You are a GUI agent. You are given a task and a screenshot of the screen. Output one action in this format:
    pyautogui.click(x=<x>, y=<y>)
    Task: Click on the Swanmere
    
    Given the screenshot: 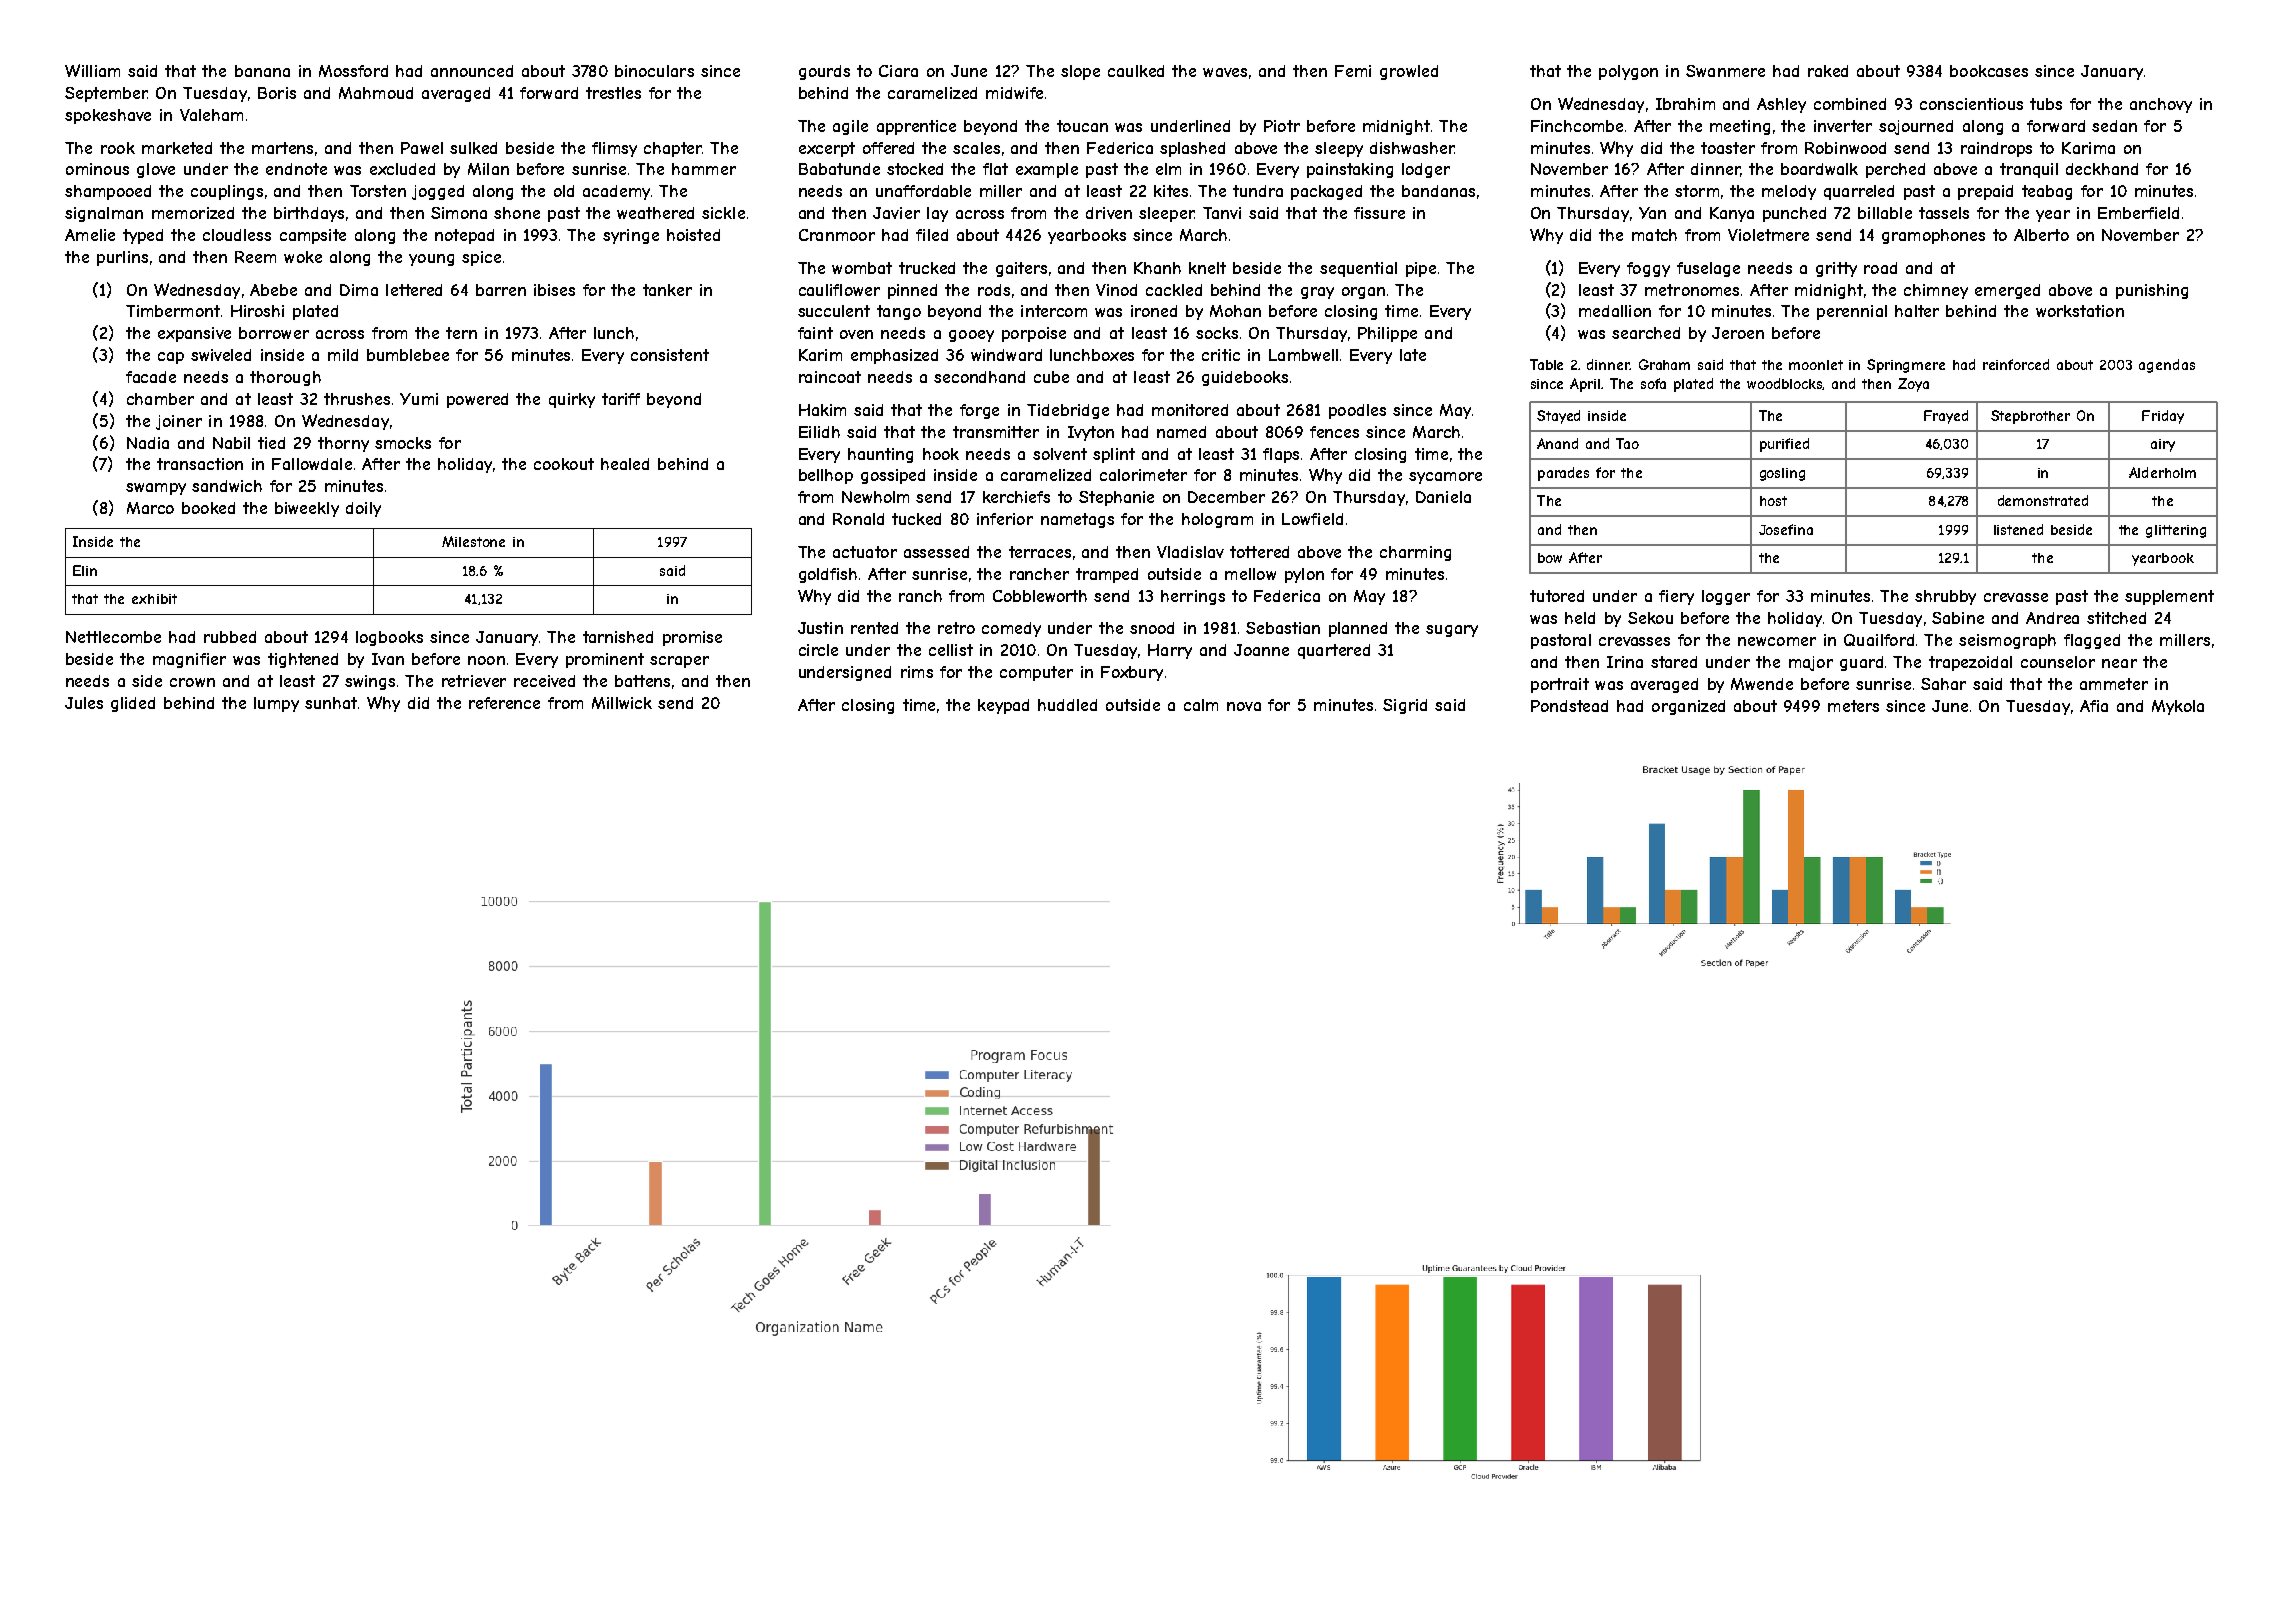 What is the action you would take?
    pyautogui.click(x=1725, y=71)
